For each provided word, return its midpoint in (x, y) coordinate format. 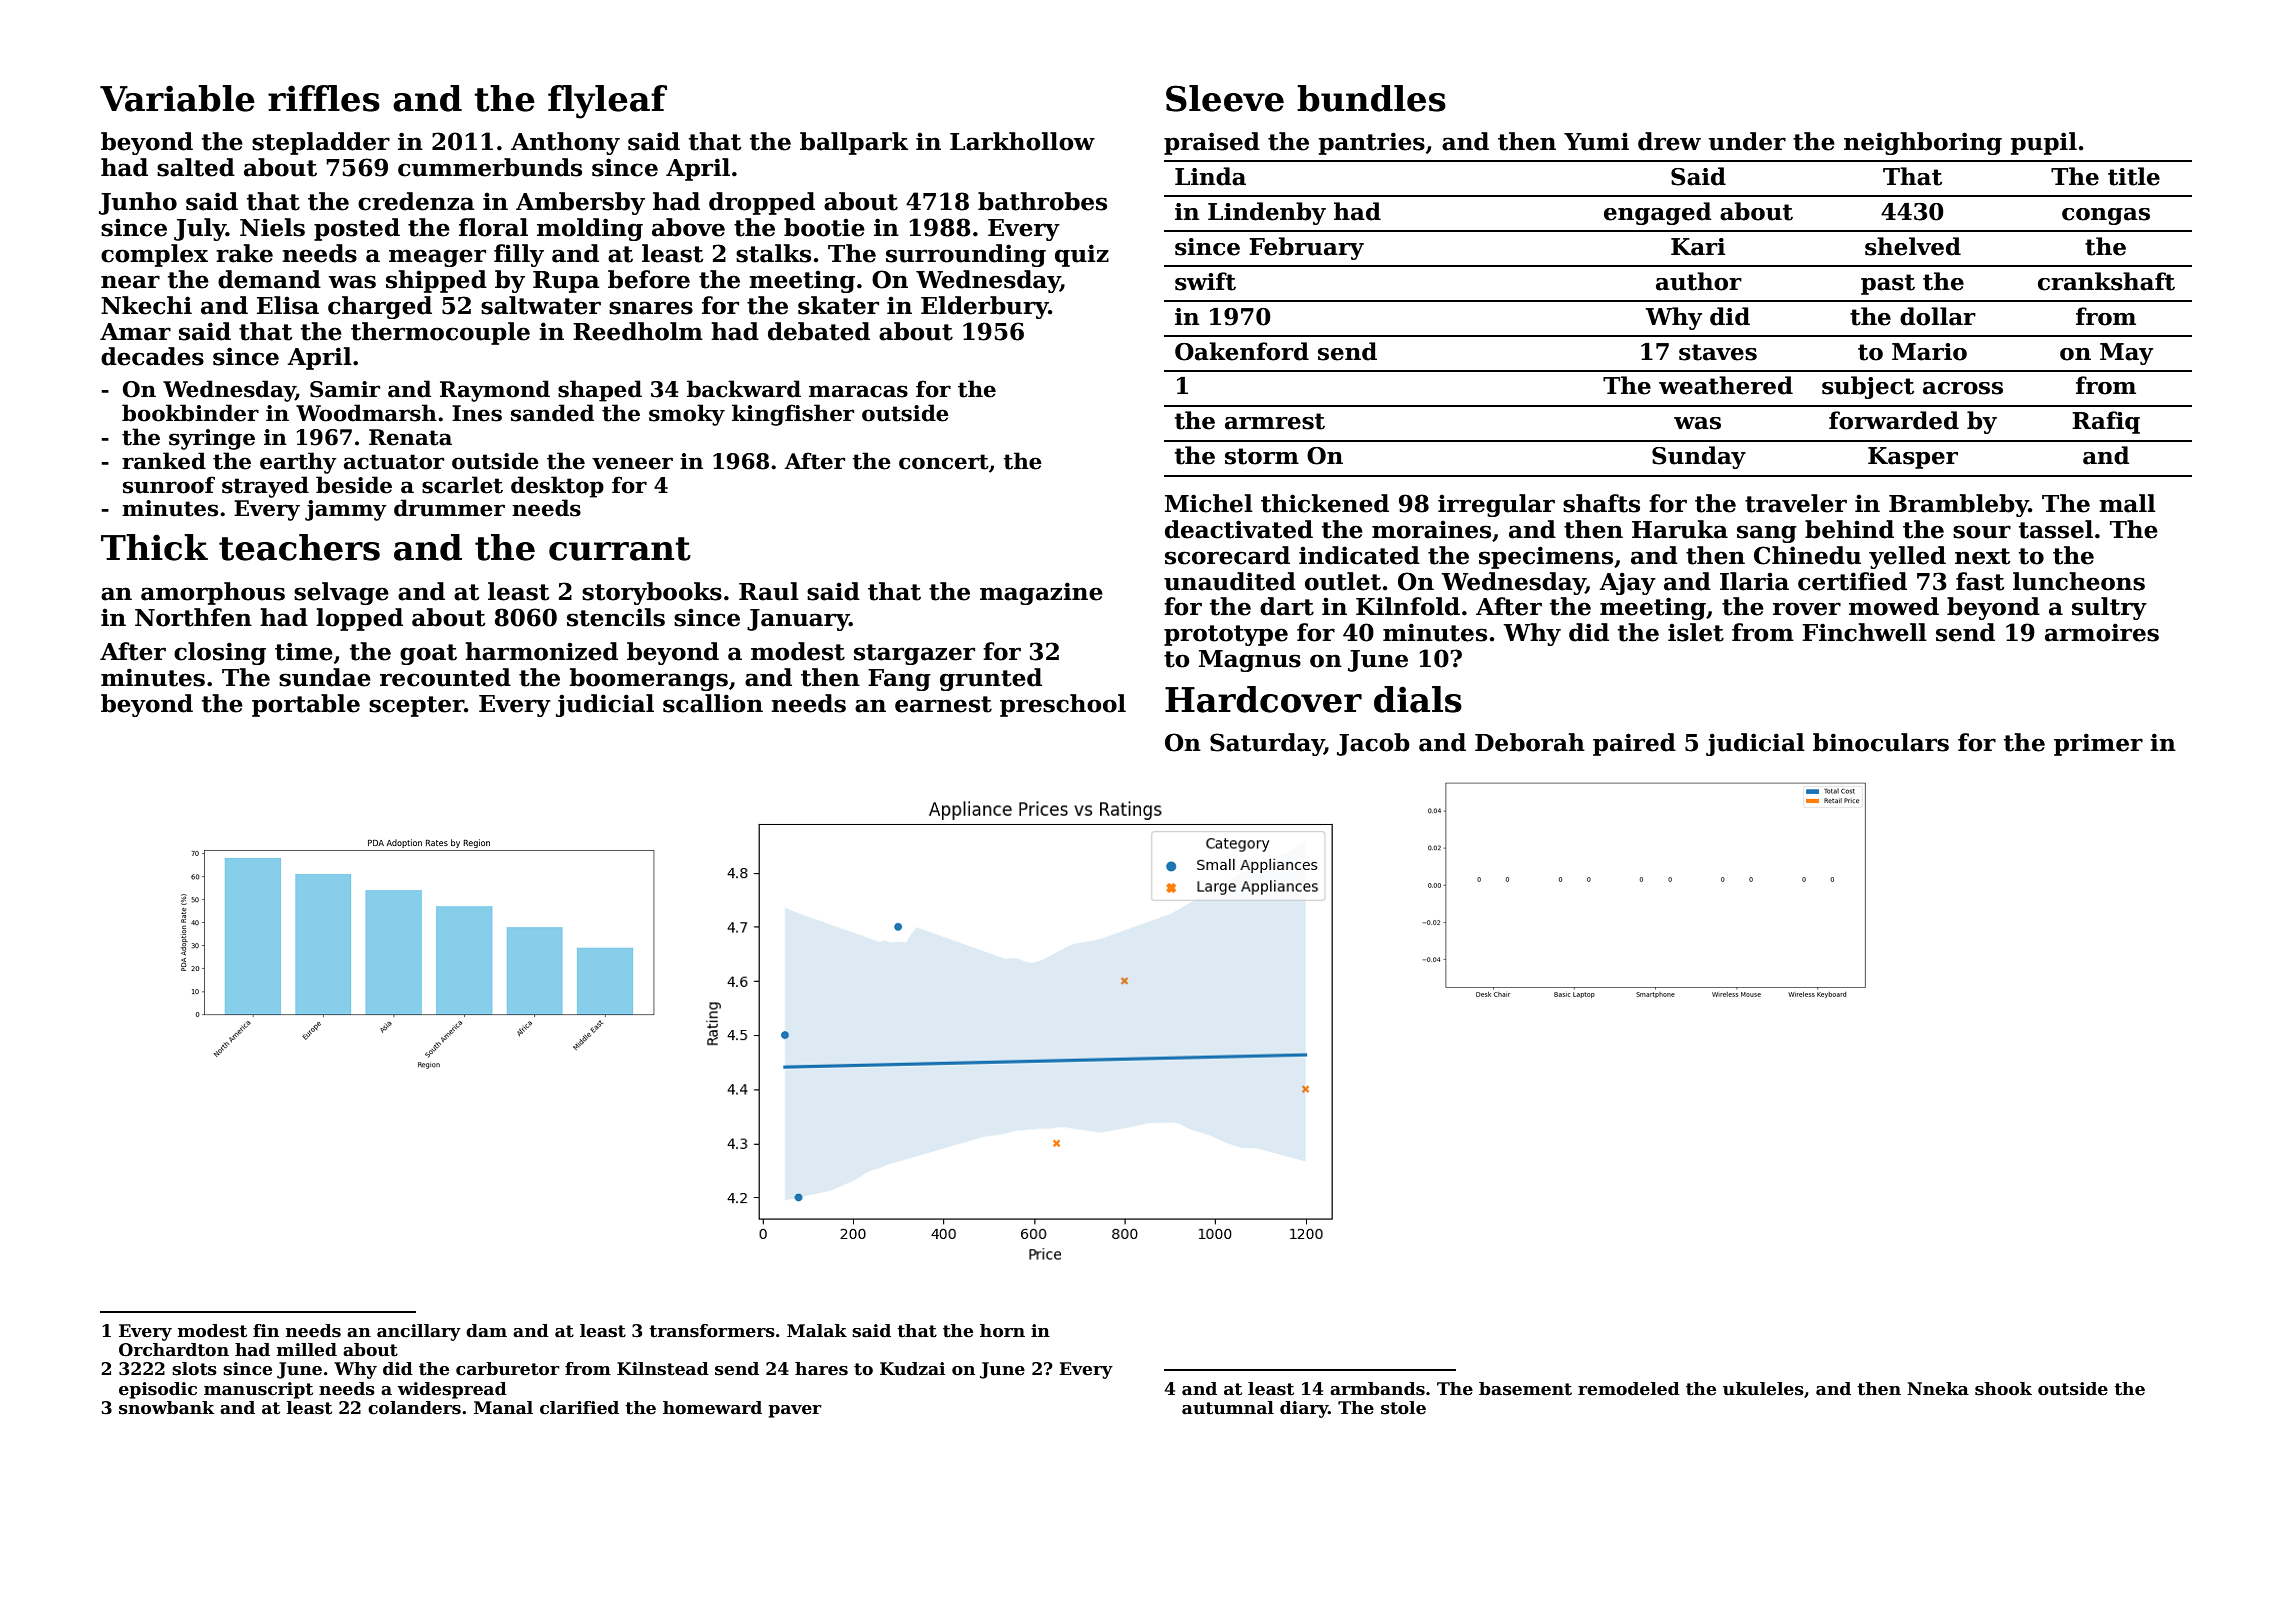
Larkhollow (1022, 141)
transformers (712, 1331)
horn (1002, 1331)
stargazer (914, 654)
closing (220, 653)
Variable (177, 98)
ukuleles (1763, 1389)
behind (1849, 529)
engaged (1657, 213)
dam (486, 1331)
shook (2003, 1389)
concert (944, 462)
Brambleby (1959, 505)
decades (152, 356)
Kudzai (912, 1369)
